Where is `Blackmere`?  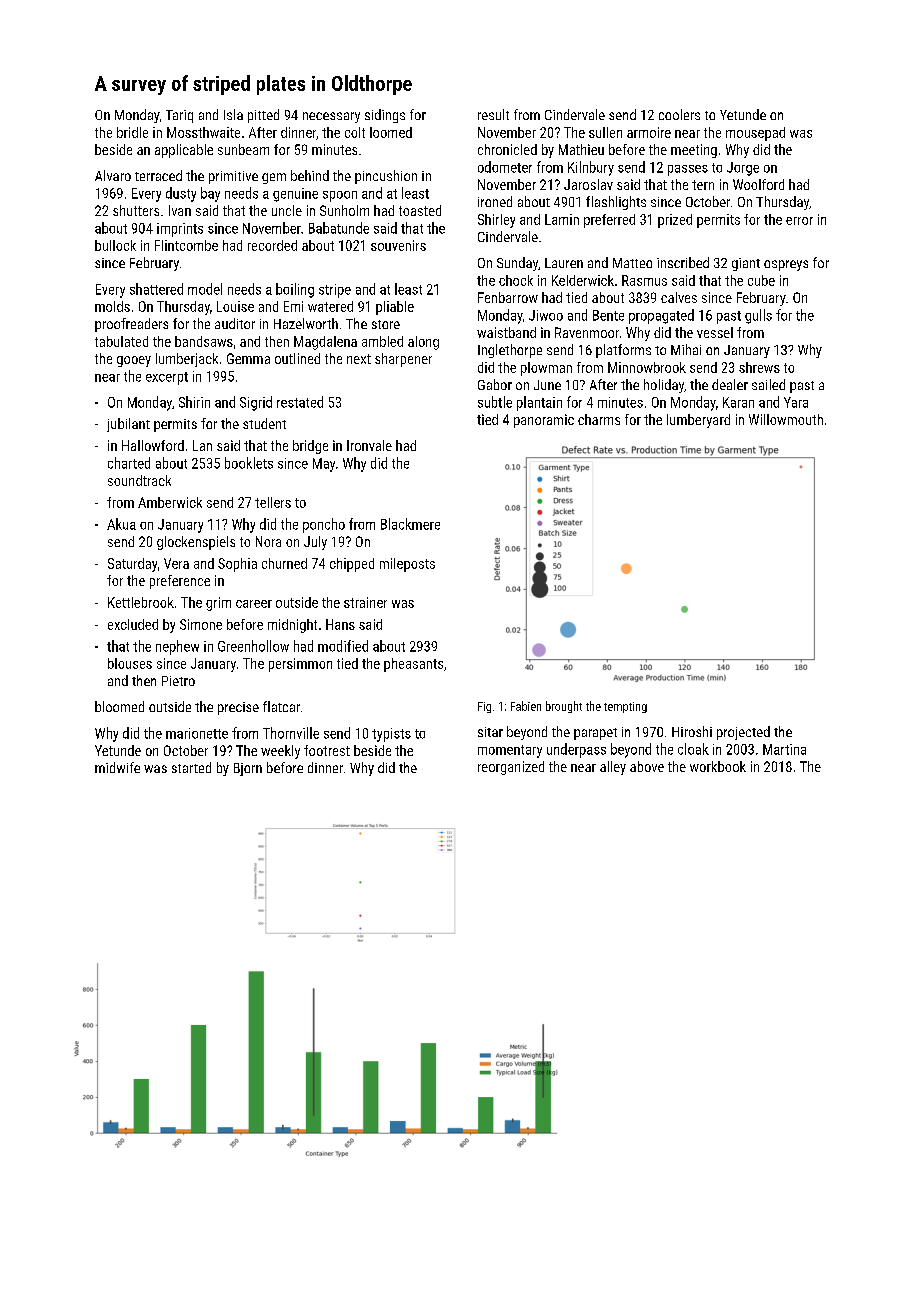 Blackmere is located at coordinates (410, 524).
